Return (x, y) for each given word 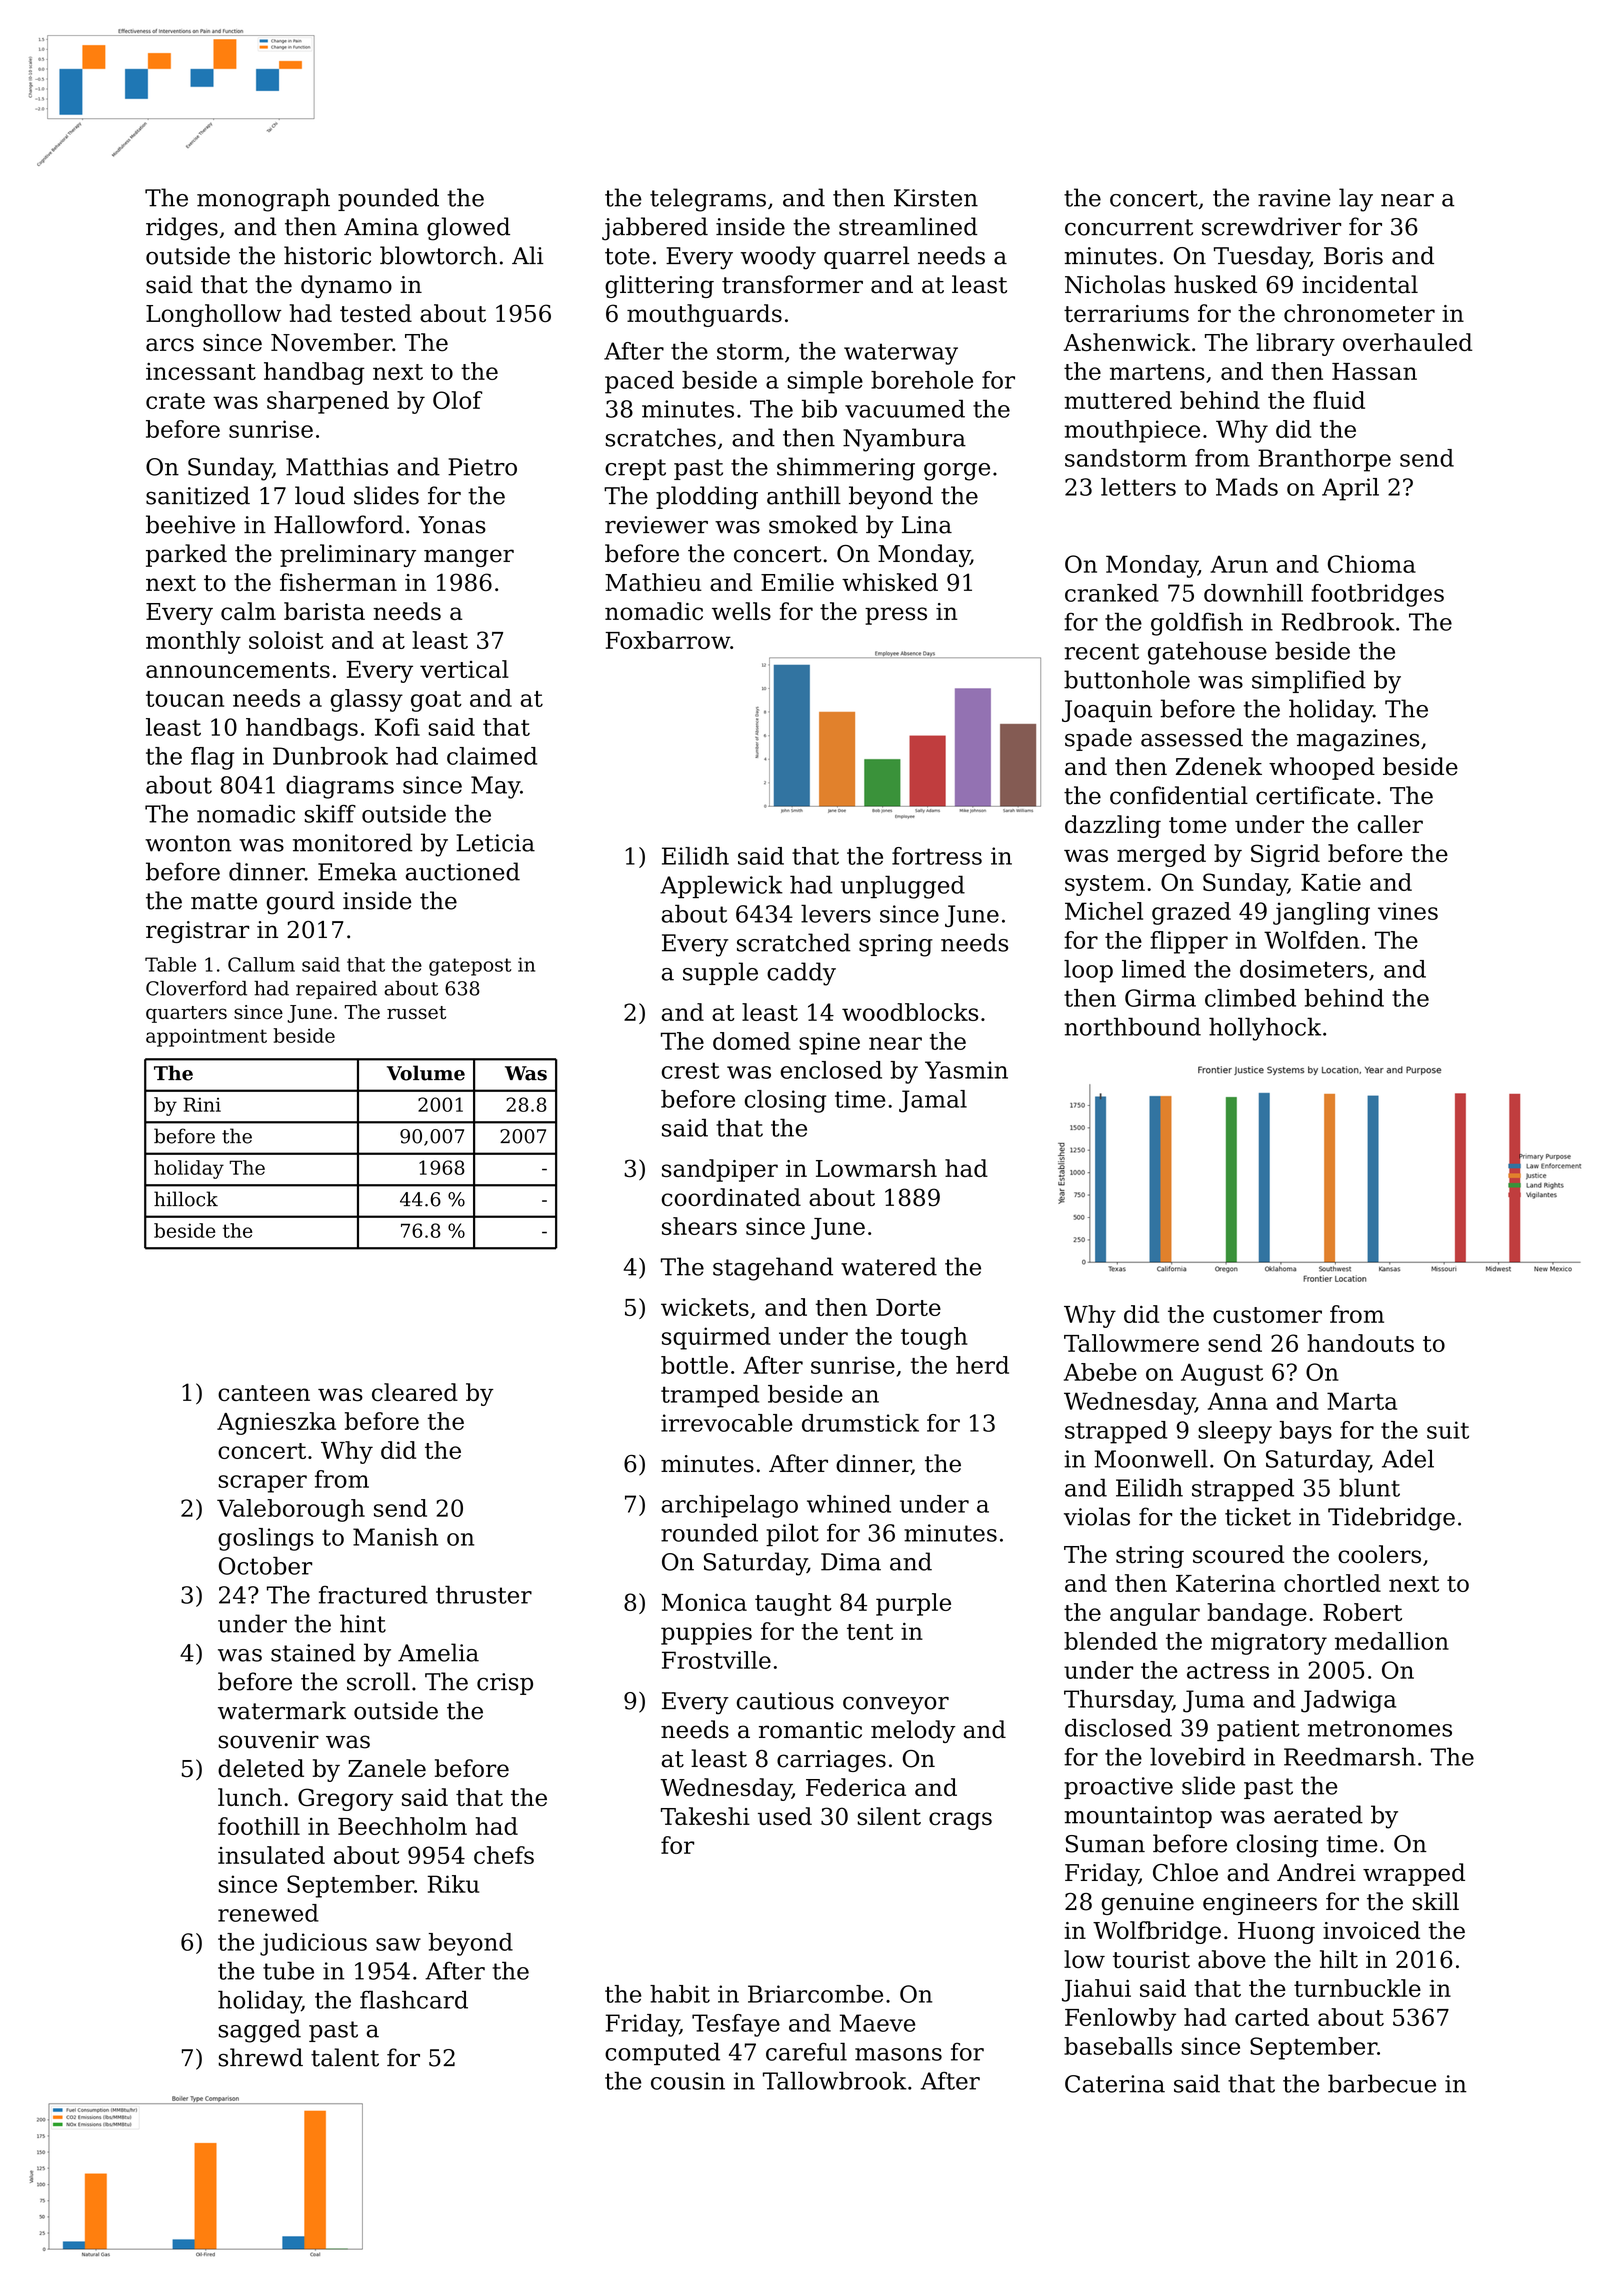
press (896, 616)
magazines (1358, 740)
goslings (266, 1539)
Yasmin (966, 1070)
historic (327, 255)
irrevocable (726, 1423)
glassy (367, 700)
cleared (415, 1392)
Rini (202, 1104)
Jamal (933, 1101)
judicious (313, 1944)
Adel (1408, 1458)
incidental (1360, 284)
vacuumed (905, 409)
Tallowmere (1131, 1343)
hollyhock (1265, 1029)
